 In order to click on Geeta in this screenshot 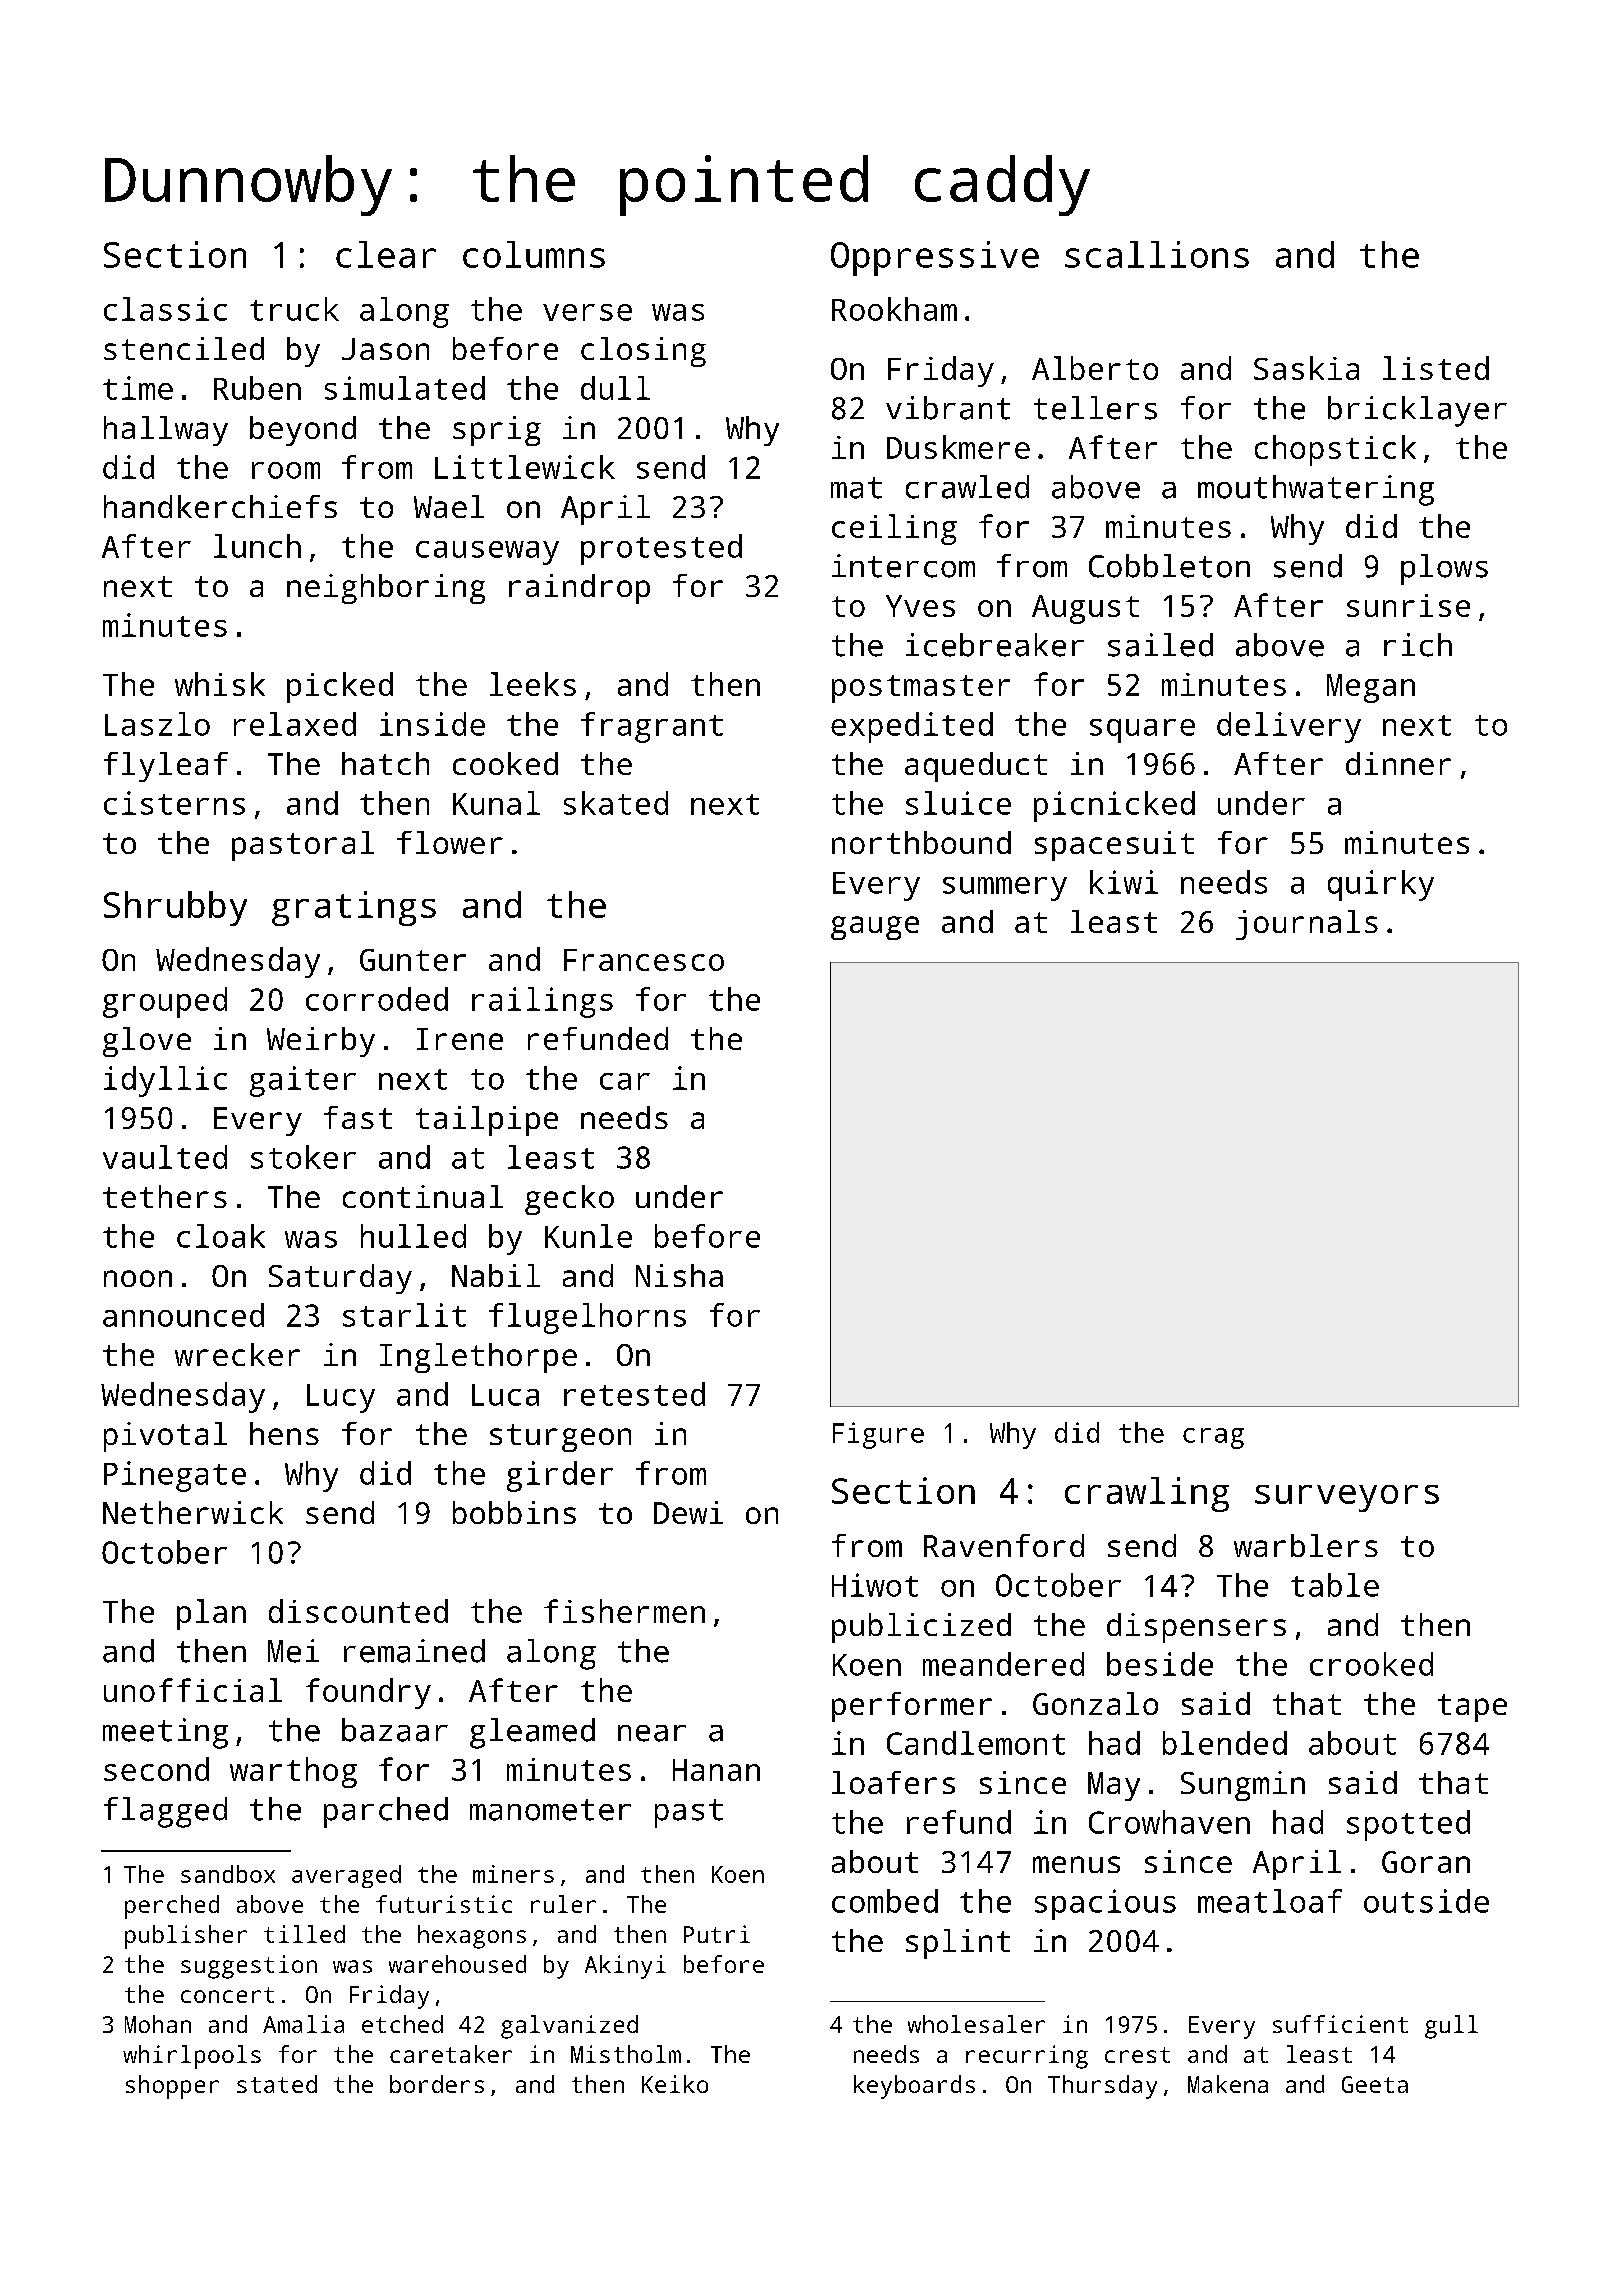, I will do `click(1375, 2084)`.
